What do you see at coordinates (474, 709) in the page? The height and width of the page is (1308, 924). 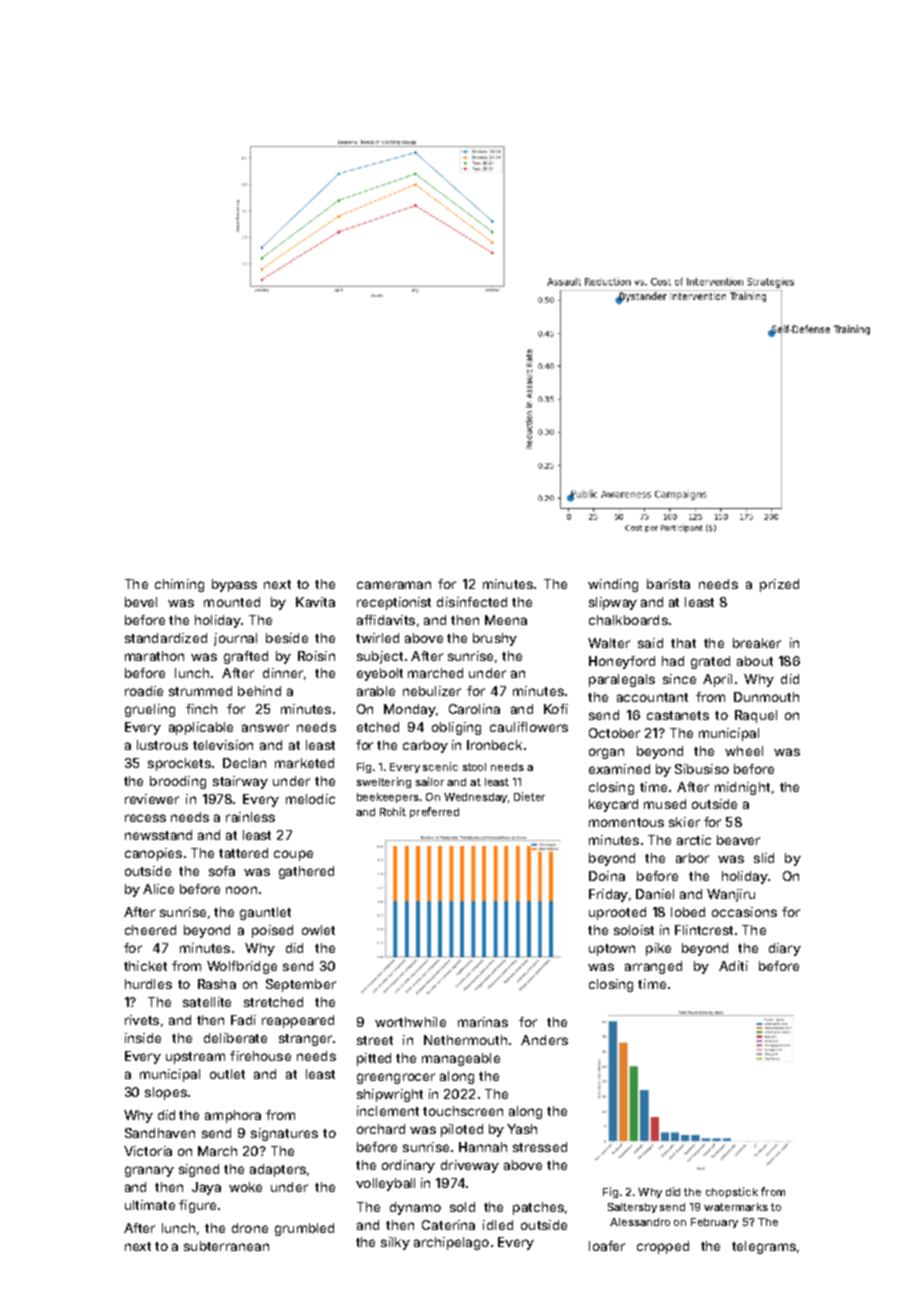 I see `Carolina` at bounding box center [474, 709].
